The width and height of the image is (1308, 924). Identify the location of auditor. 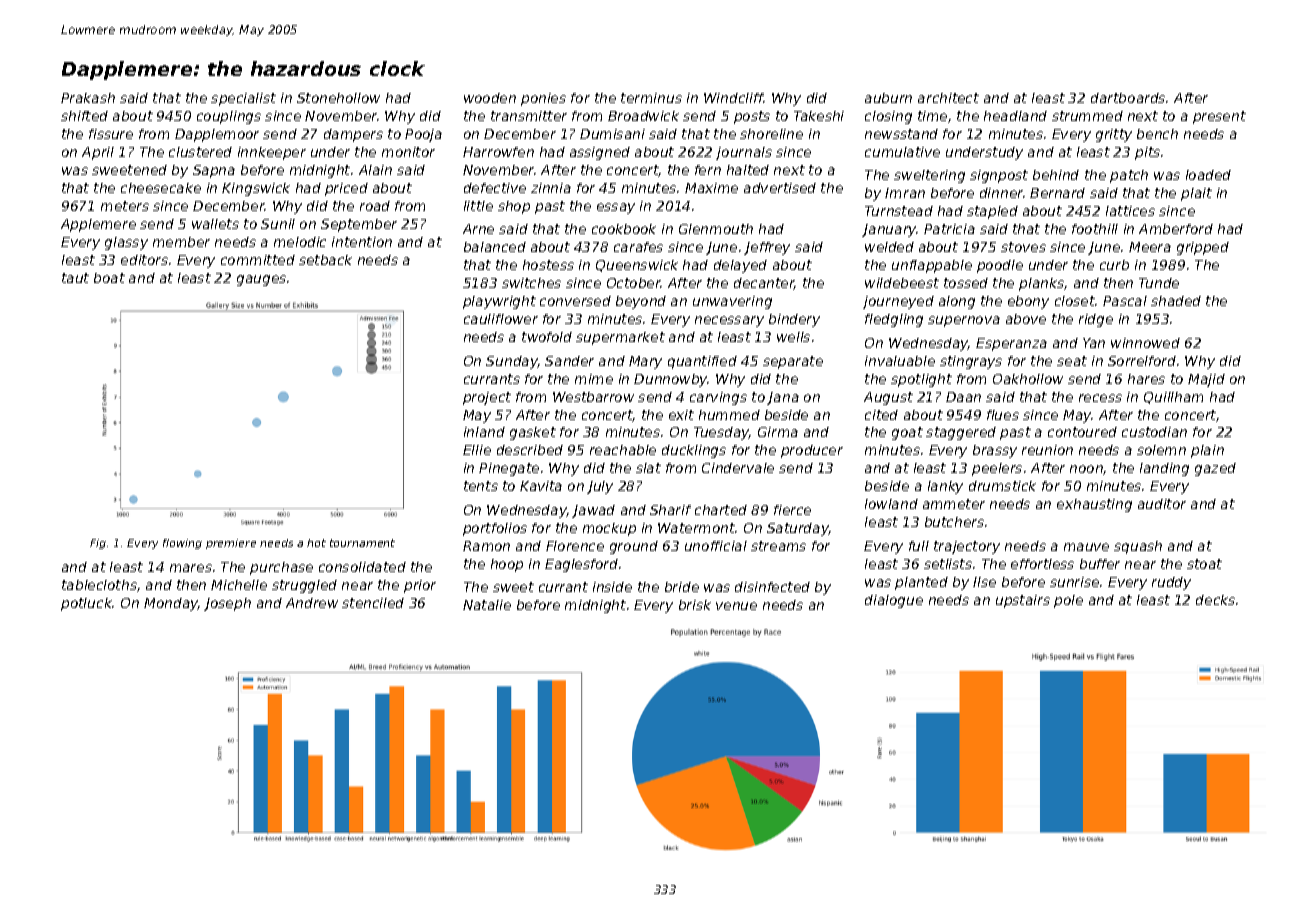
(1162, 504).
